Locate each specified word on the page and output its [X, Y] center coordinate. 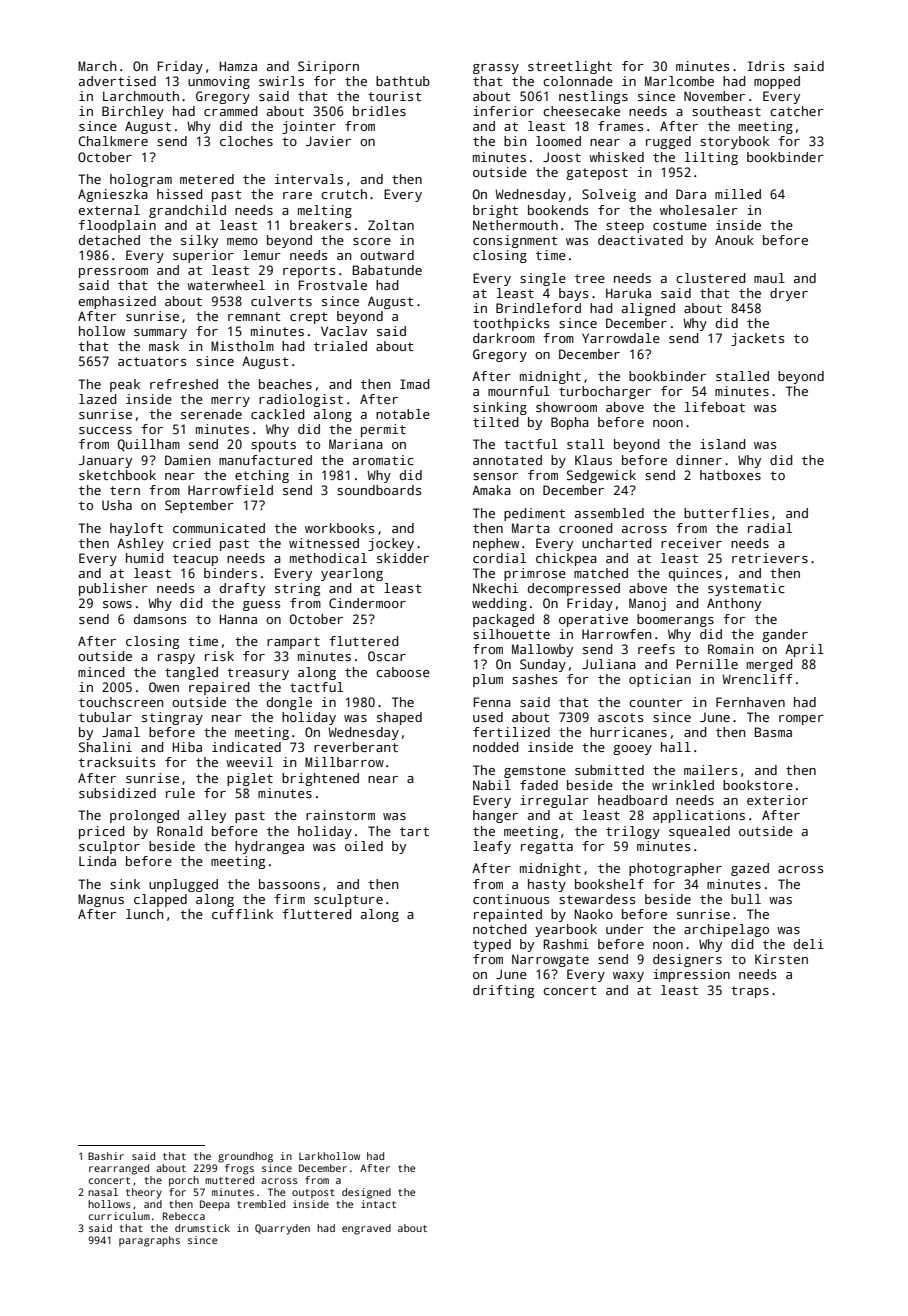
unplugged [183, 885]
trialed [340, 346]
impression [691, 975]
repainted [508, 915]
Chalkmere [113, 141]
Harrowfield [230, 490]
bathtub [403, 81]
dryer [789, 294]
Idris [766, 66]
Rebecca [184, 1216]
